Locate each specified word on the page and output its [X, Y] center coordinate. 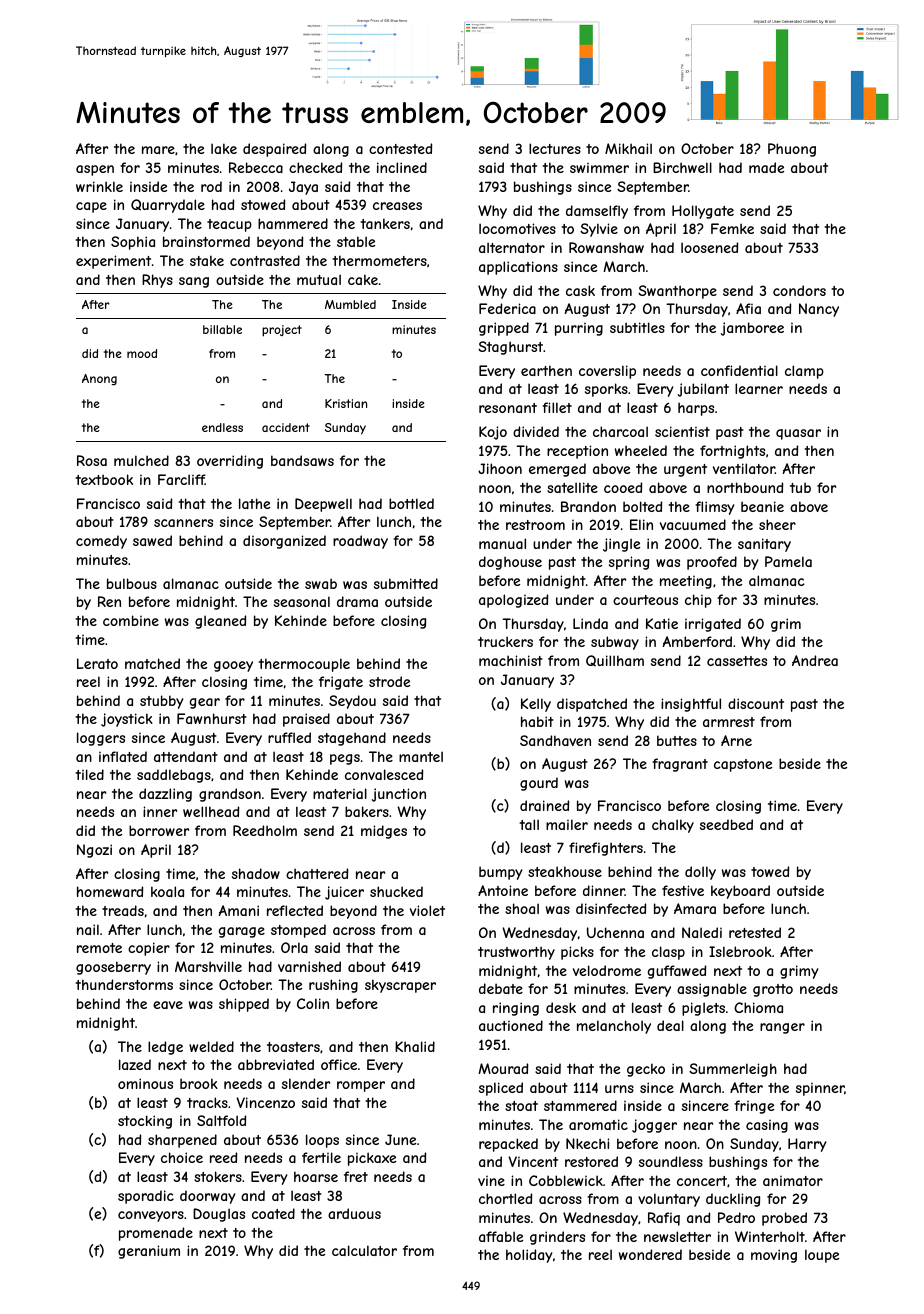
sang [194, 282]
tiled [89, 774]
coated [273, 1213]
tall [529, 824]
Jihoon [500, 468]
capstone [743, 765]
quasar [798, 434]
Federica [507, 308]
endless [222, 427]
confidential [739, 370]
